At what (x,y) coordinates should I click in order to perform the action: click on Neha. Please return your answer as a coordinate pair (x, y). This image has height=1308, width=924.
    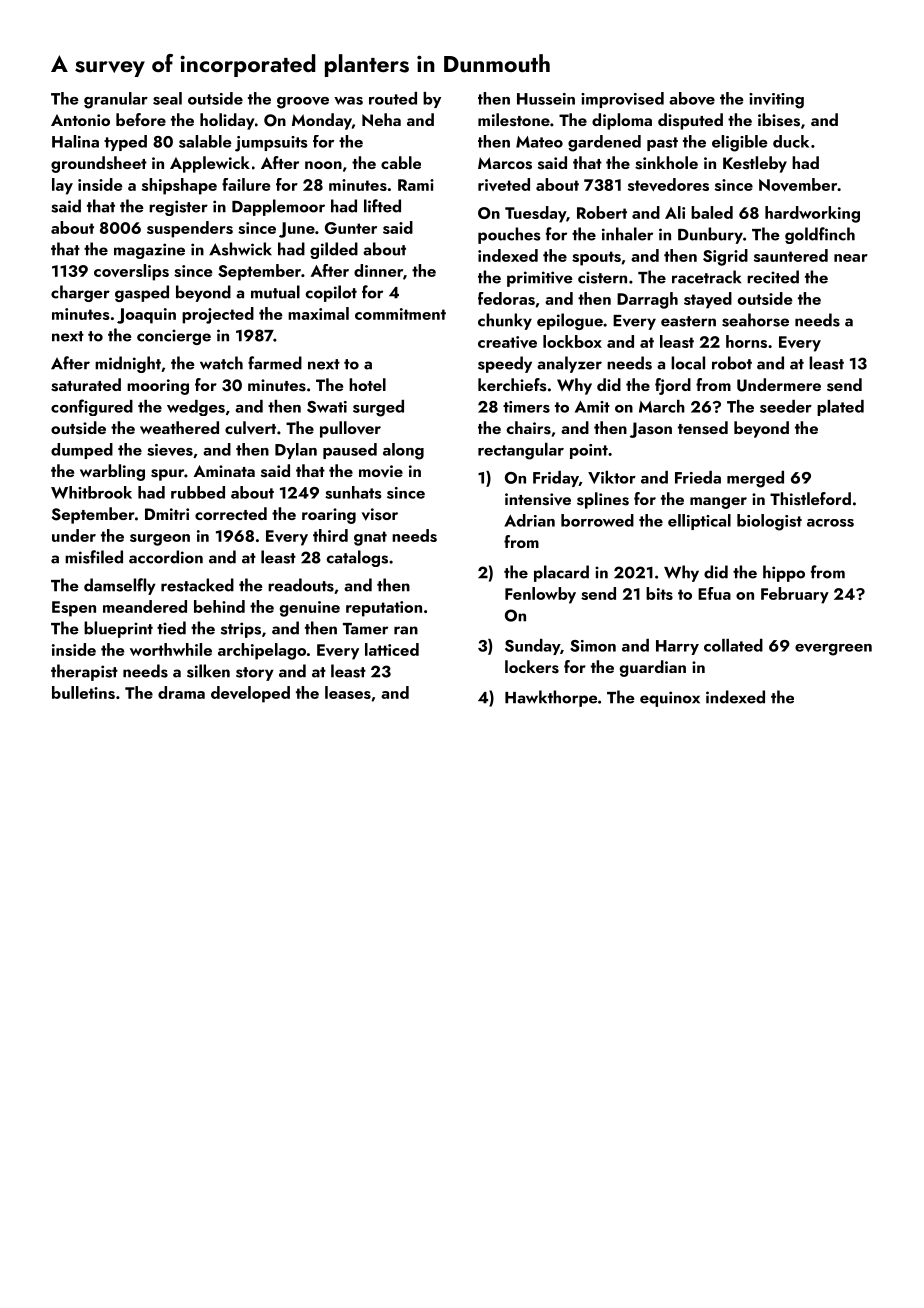
    Looking at the image, I should click on (381, 119).
